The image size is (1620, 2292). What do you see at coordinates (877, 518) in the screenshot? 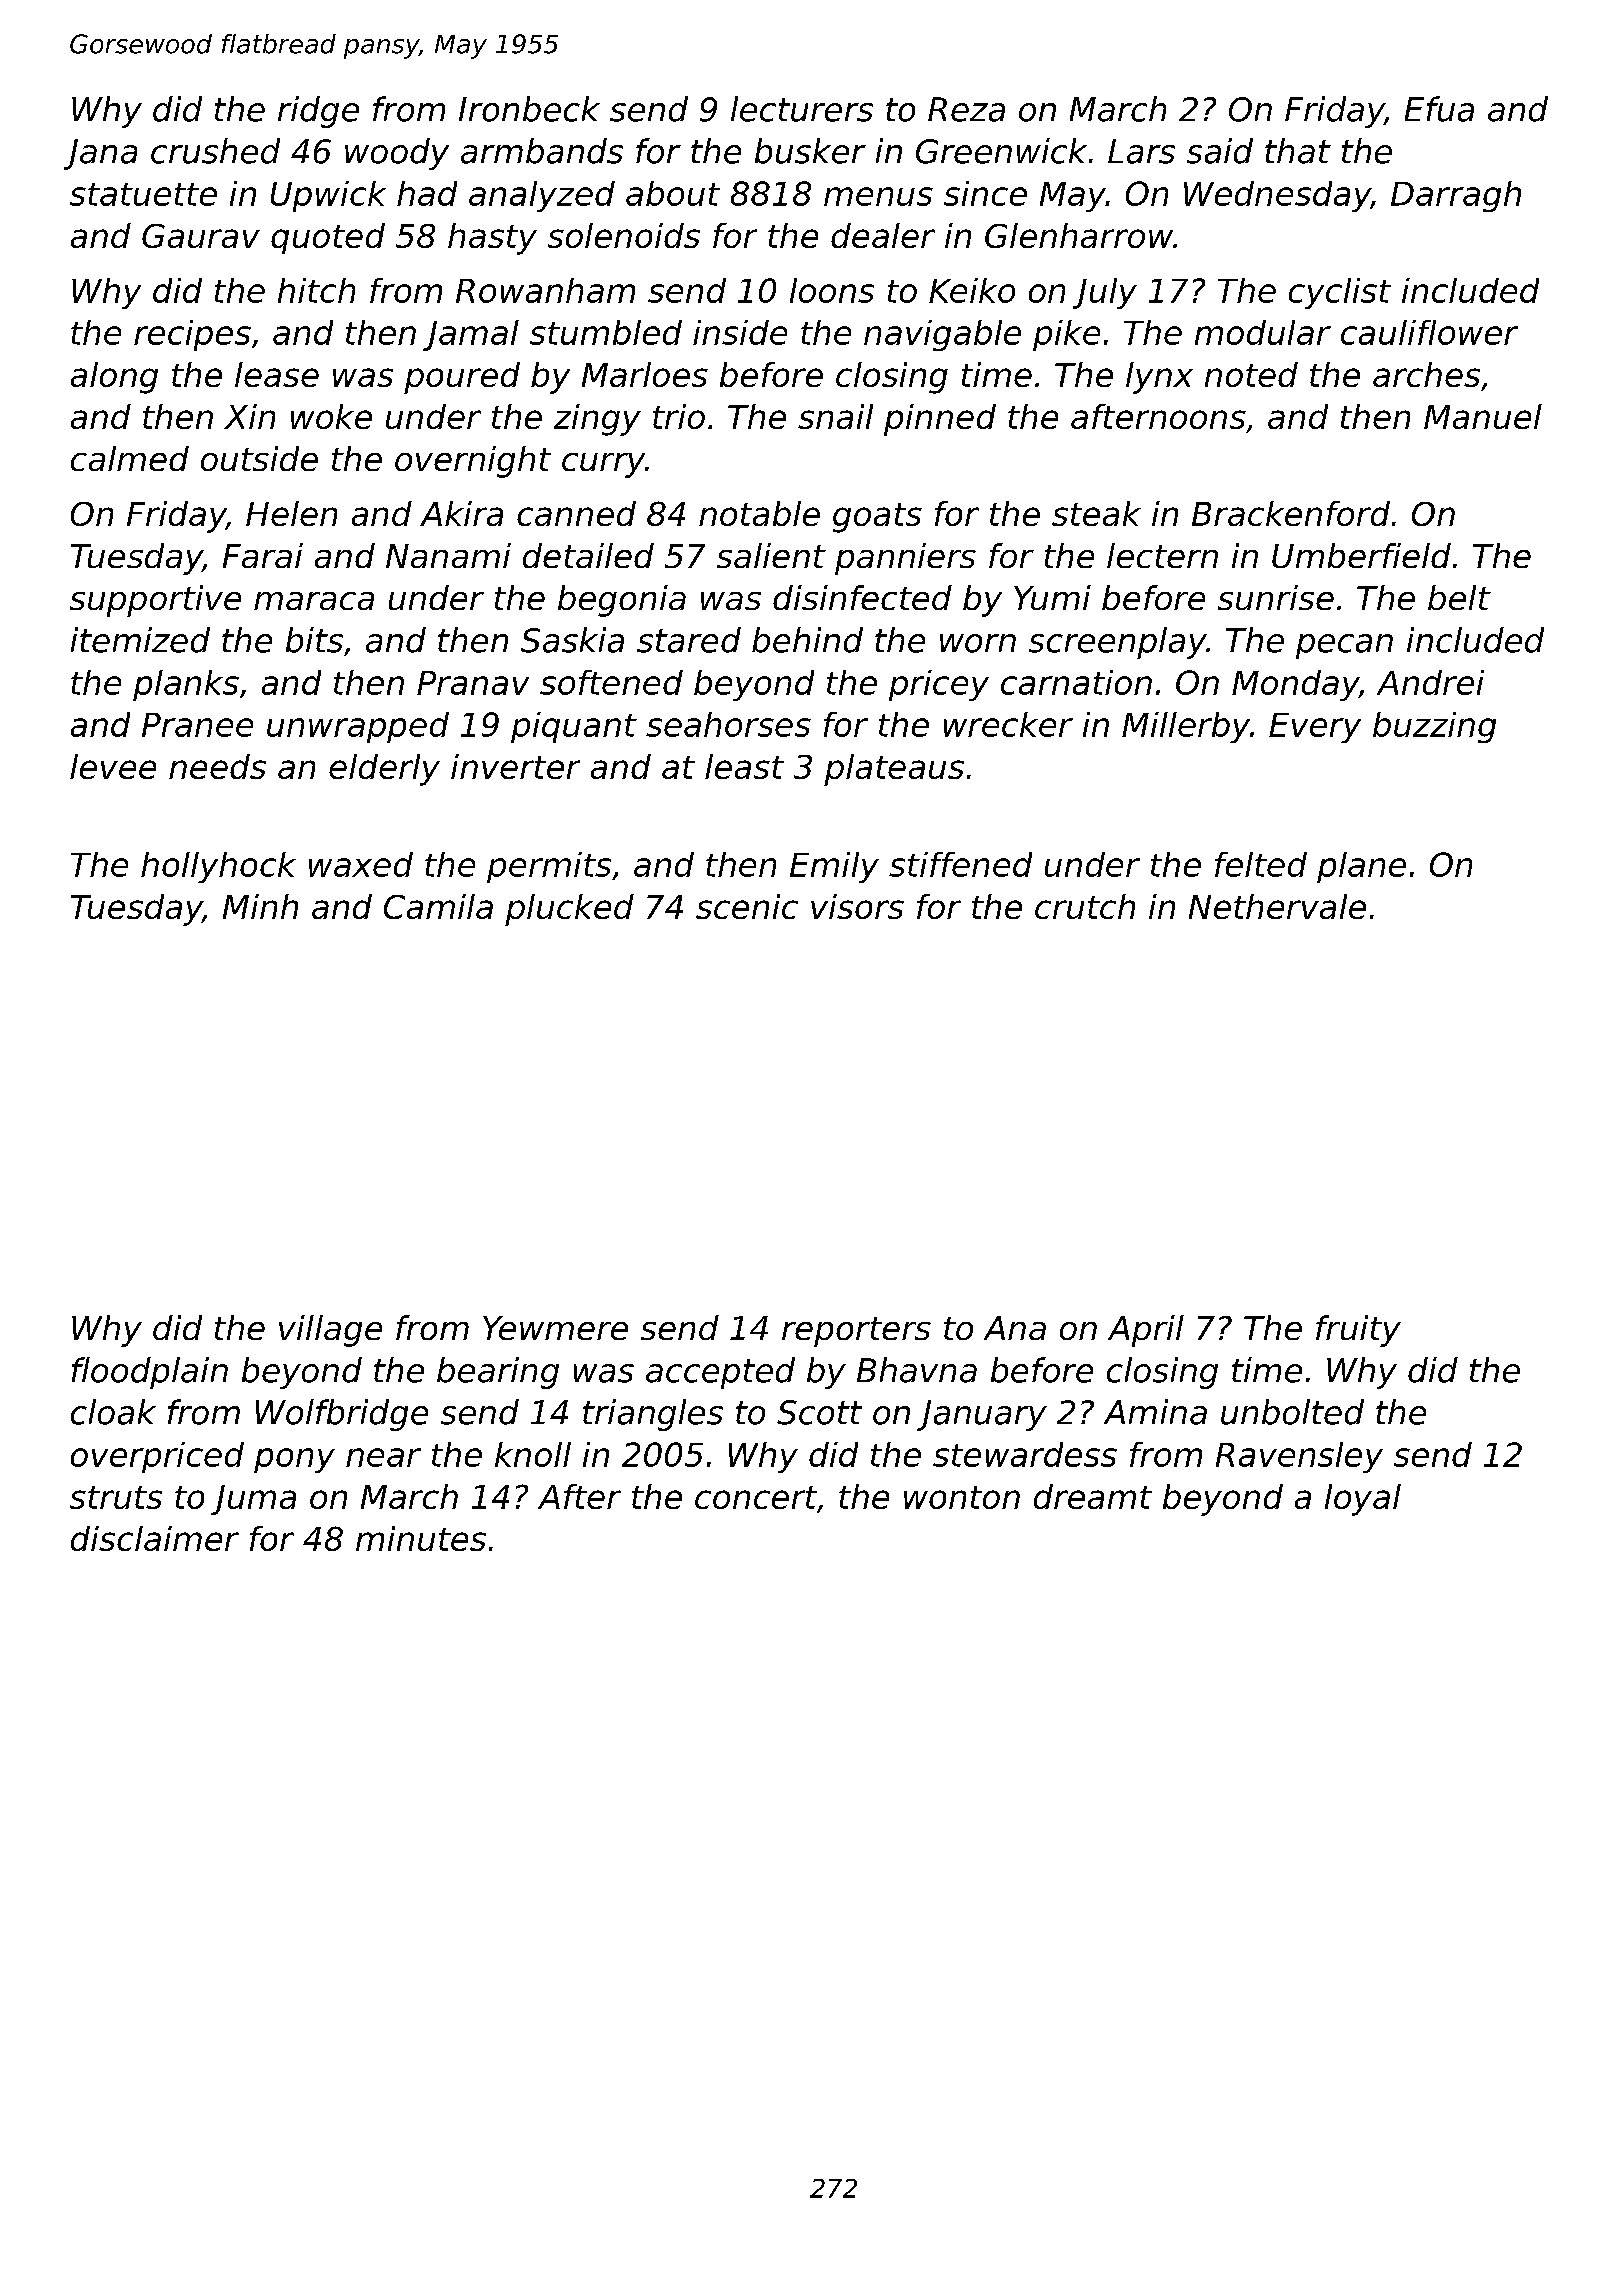
I see `goats` at bounding box center [877, 518].
